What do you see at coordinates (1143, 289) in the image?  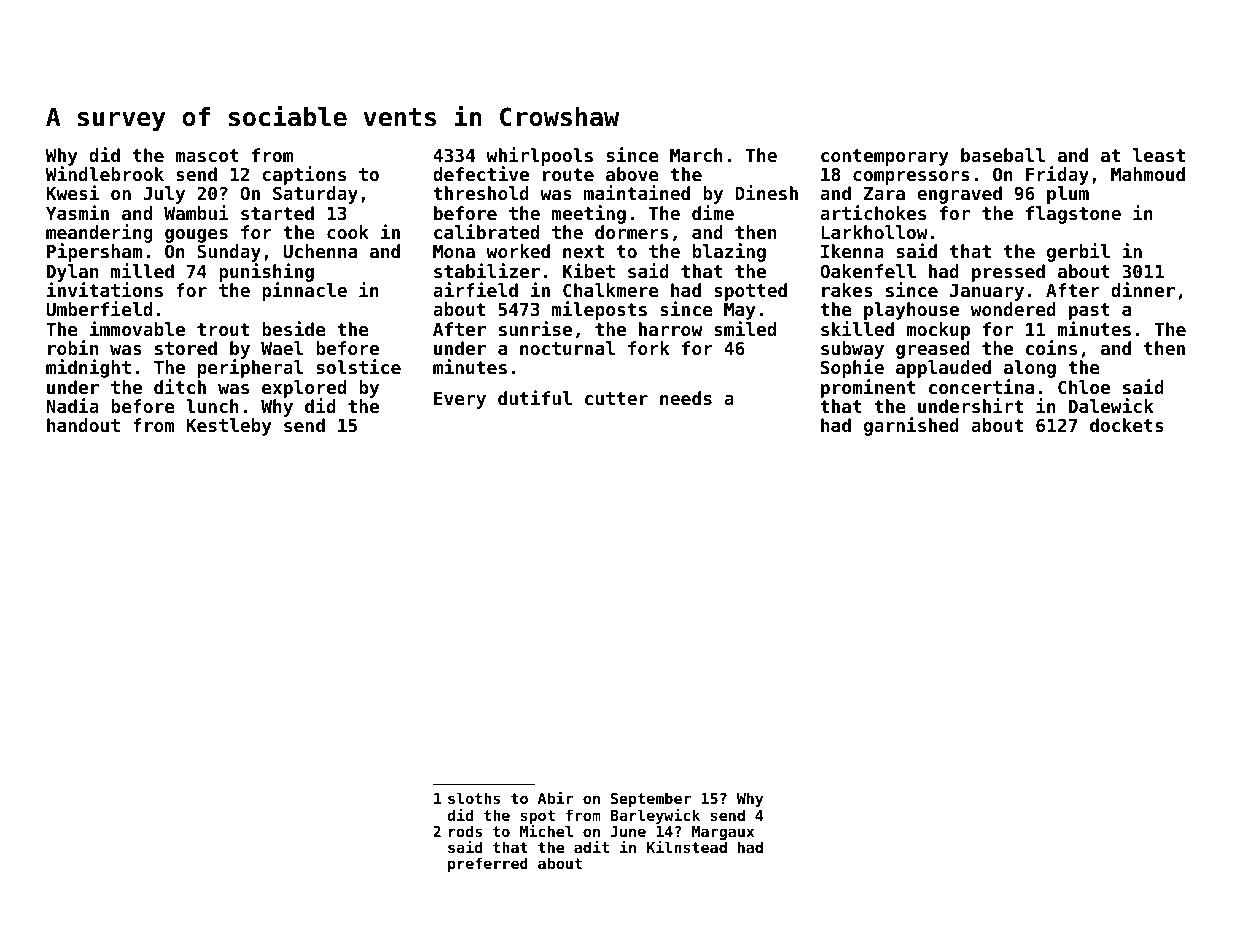 I see `dinner` at bounding box center [1143, 289].
